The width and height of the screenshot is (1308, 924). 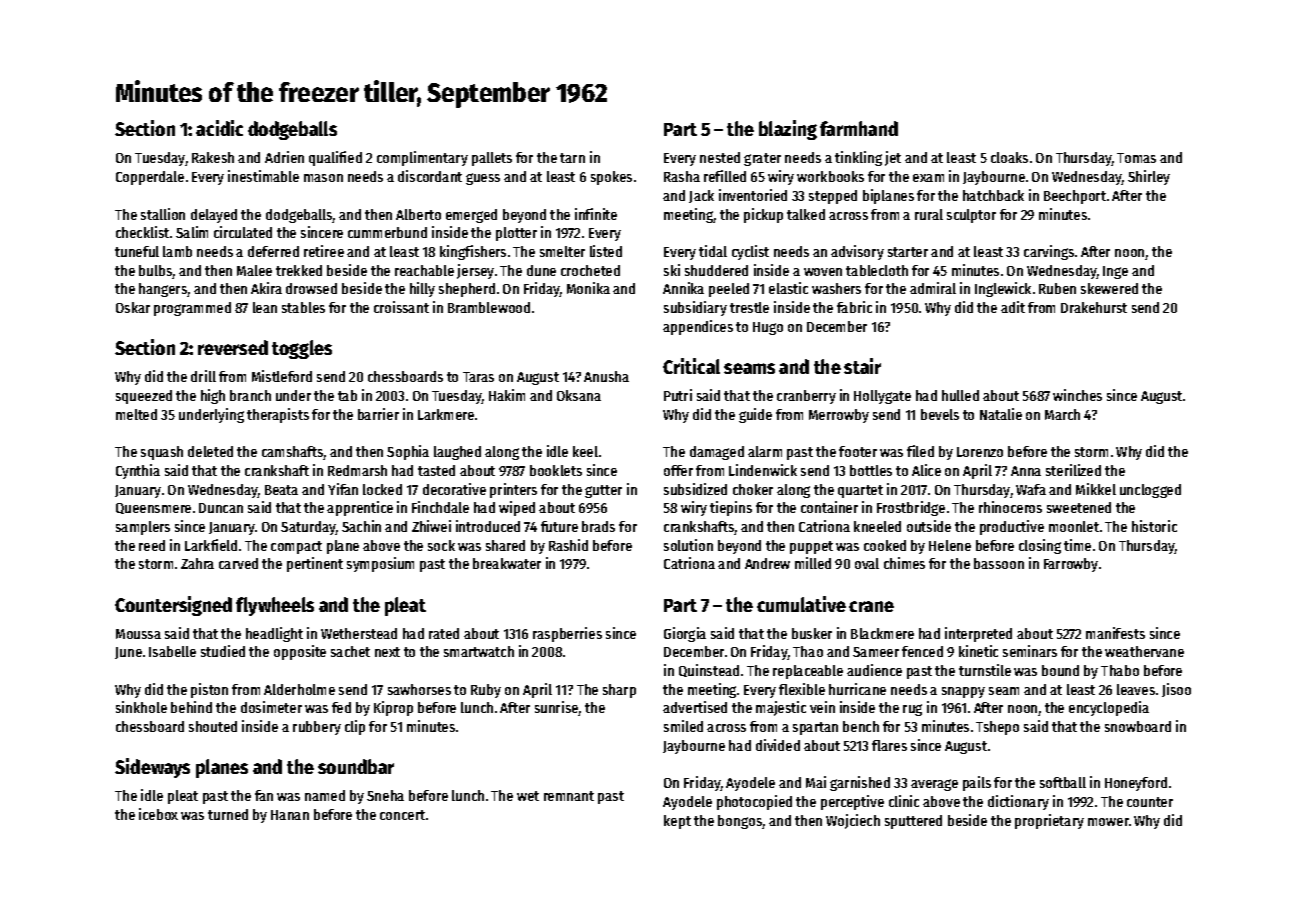 What do you see at coordinates (1009, 157) in the screenshot?
I see `cloaks` at bounding box center [1009, 157].
